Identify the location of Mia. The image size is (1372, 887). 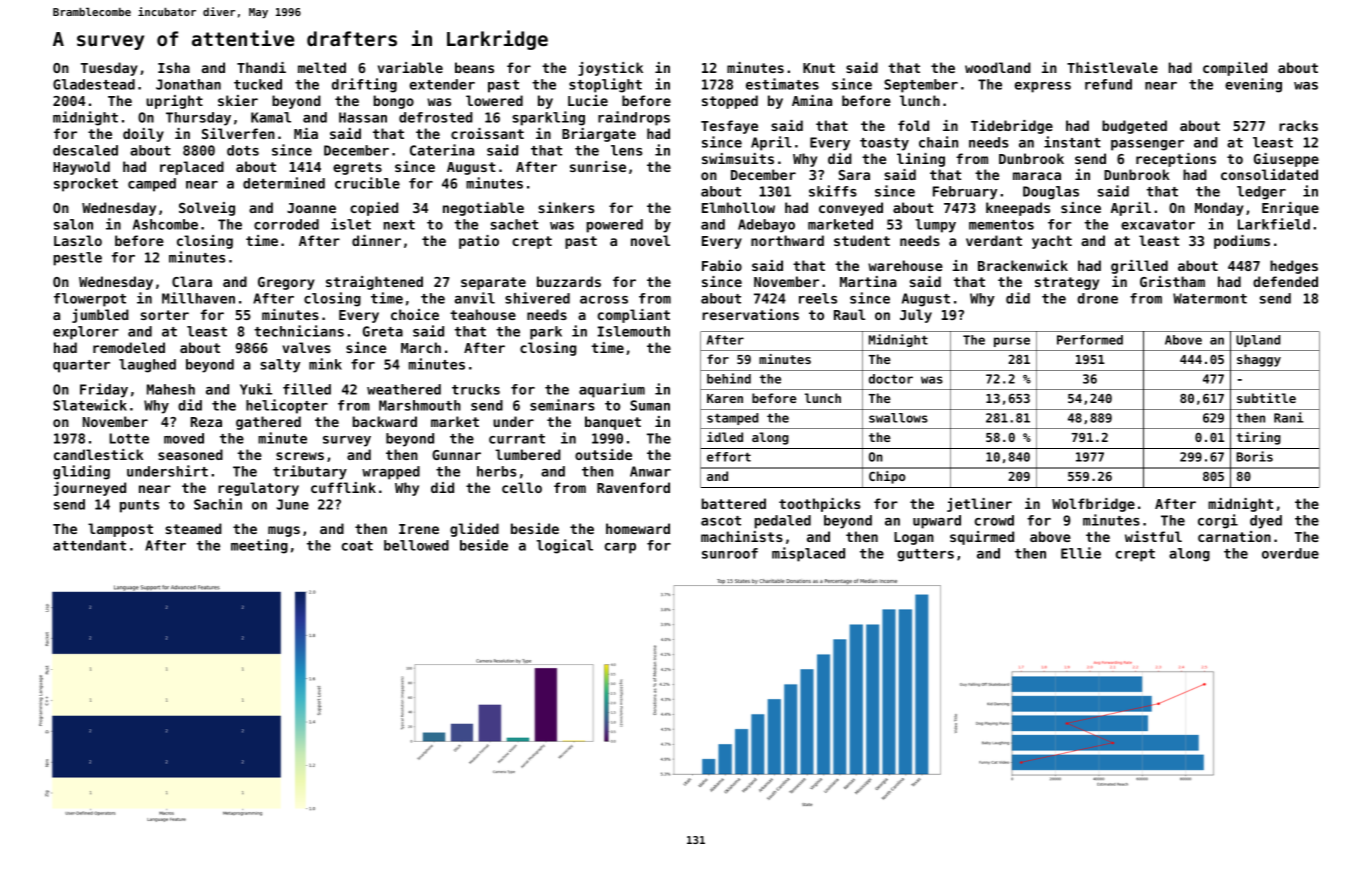
(306, 133).
